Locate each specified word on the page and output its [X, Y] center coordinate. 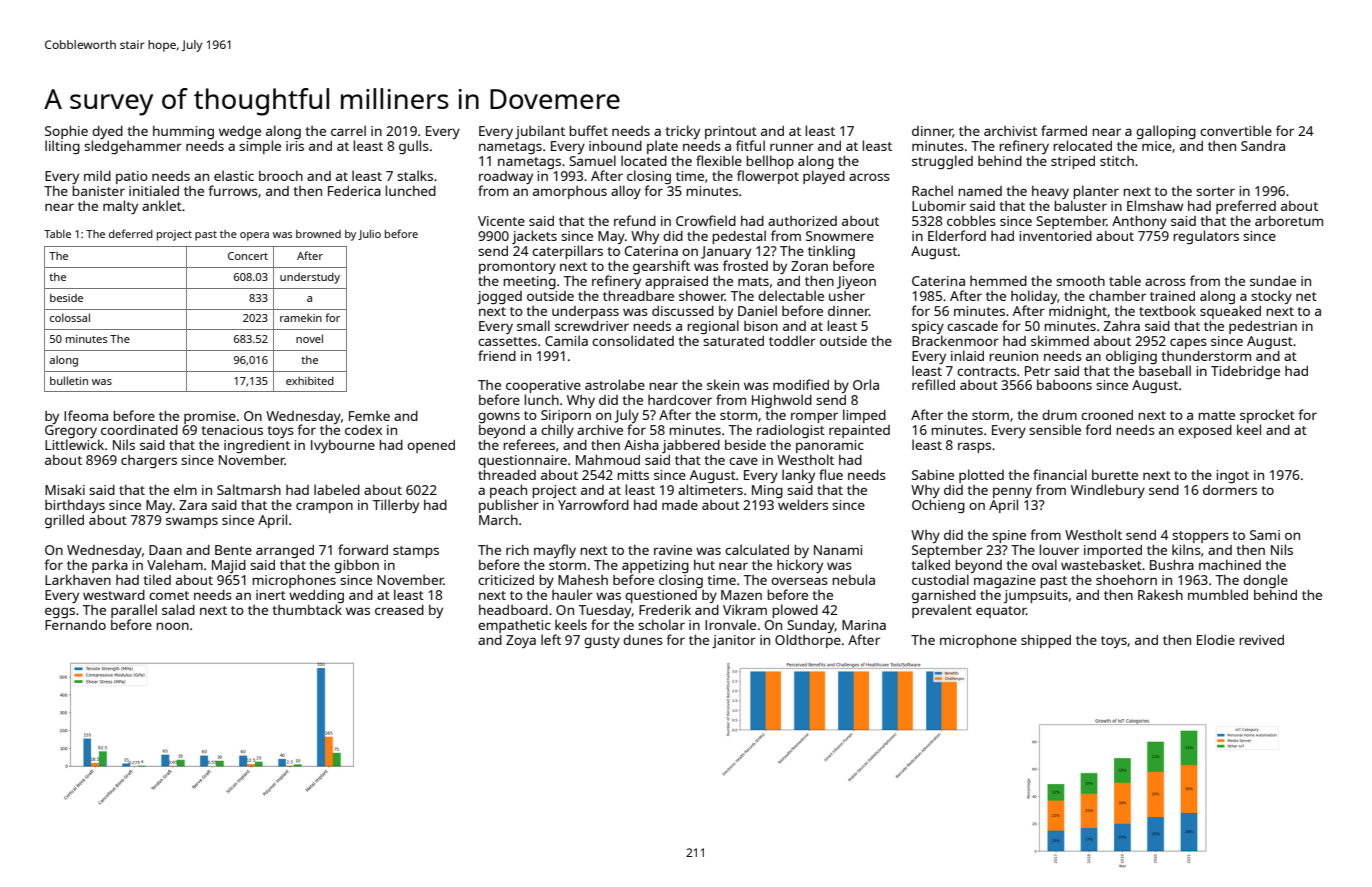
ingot [1232, 476]
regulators [1206, 237]
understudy [310, 278]
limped [864, 416]
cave [743, 461]
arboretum [1289, 221]
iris [295, 146]
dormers [1230, 490]
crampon [324, 507]
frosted [745, 265]
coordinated [139, 430]
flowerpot [768, 177]
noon [172, 626]
